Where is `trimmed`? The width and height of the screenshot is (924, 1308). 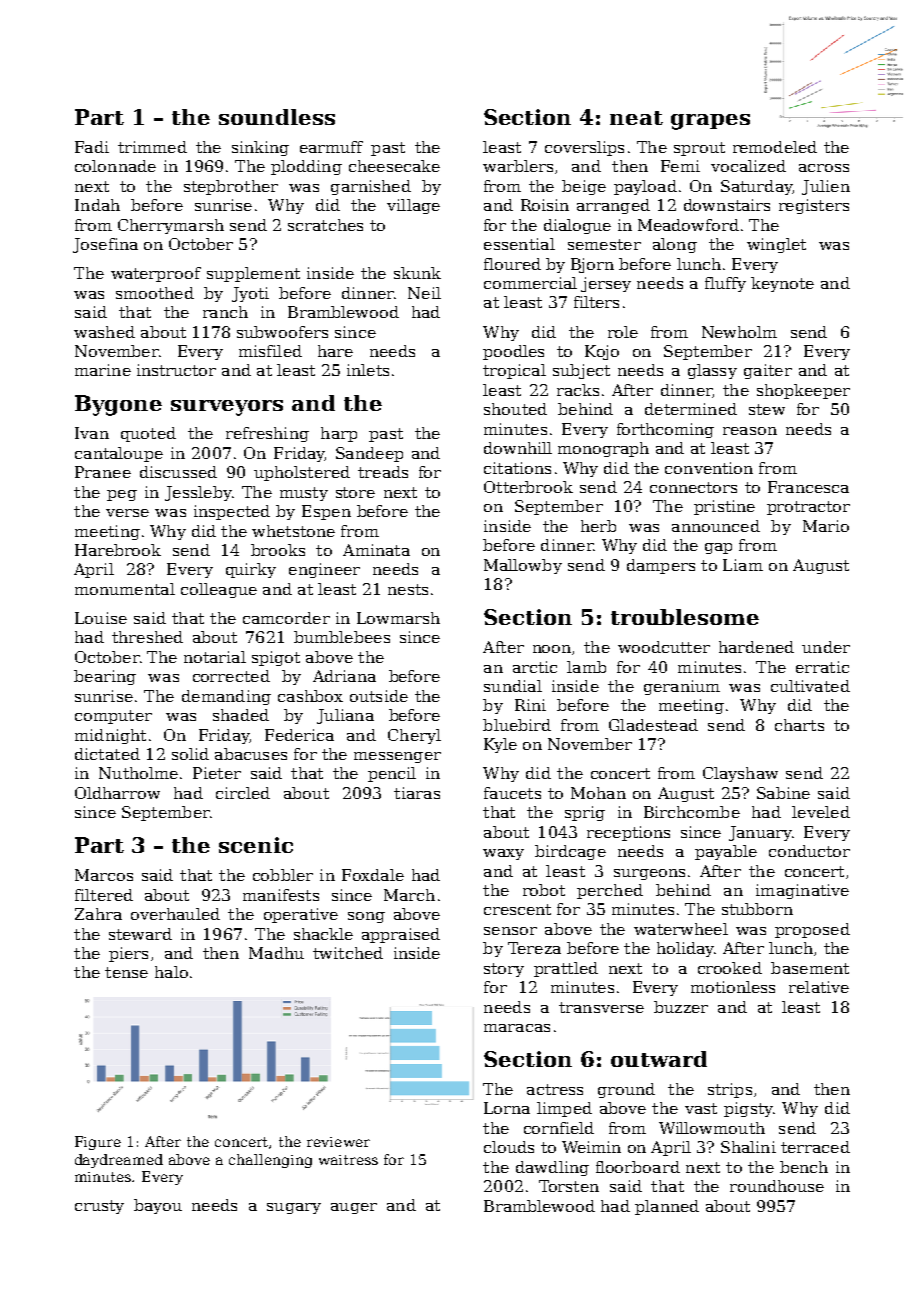 trimmed is located at coordinates (152, 147).
